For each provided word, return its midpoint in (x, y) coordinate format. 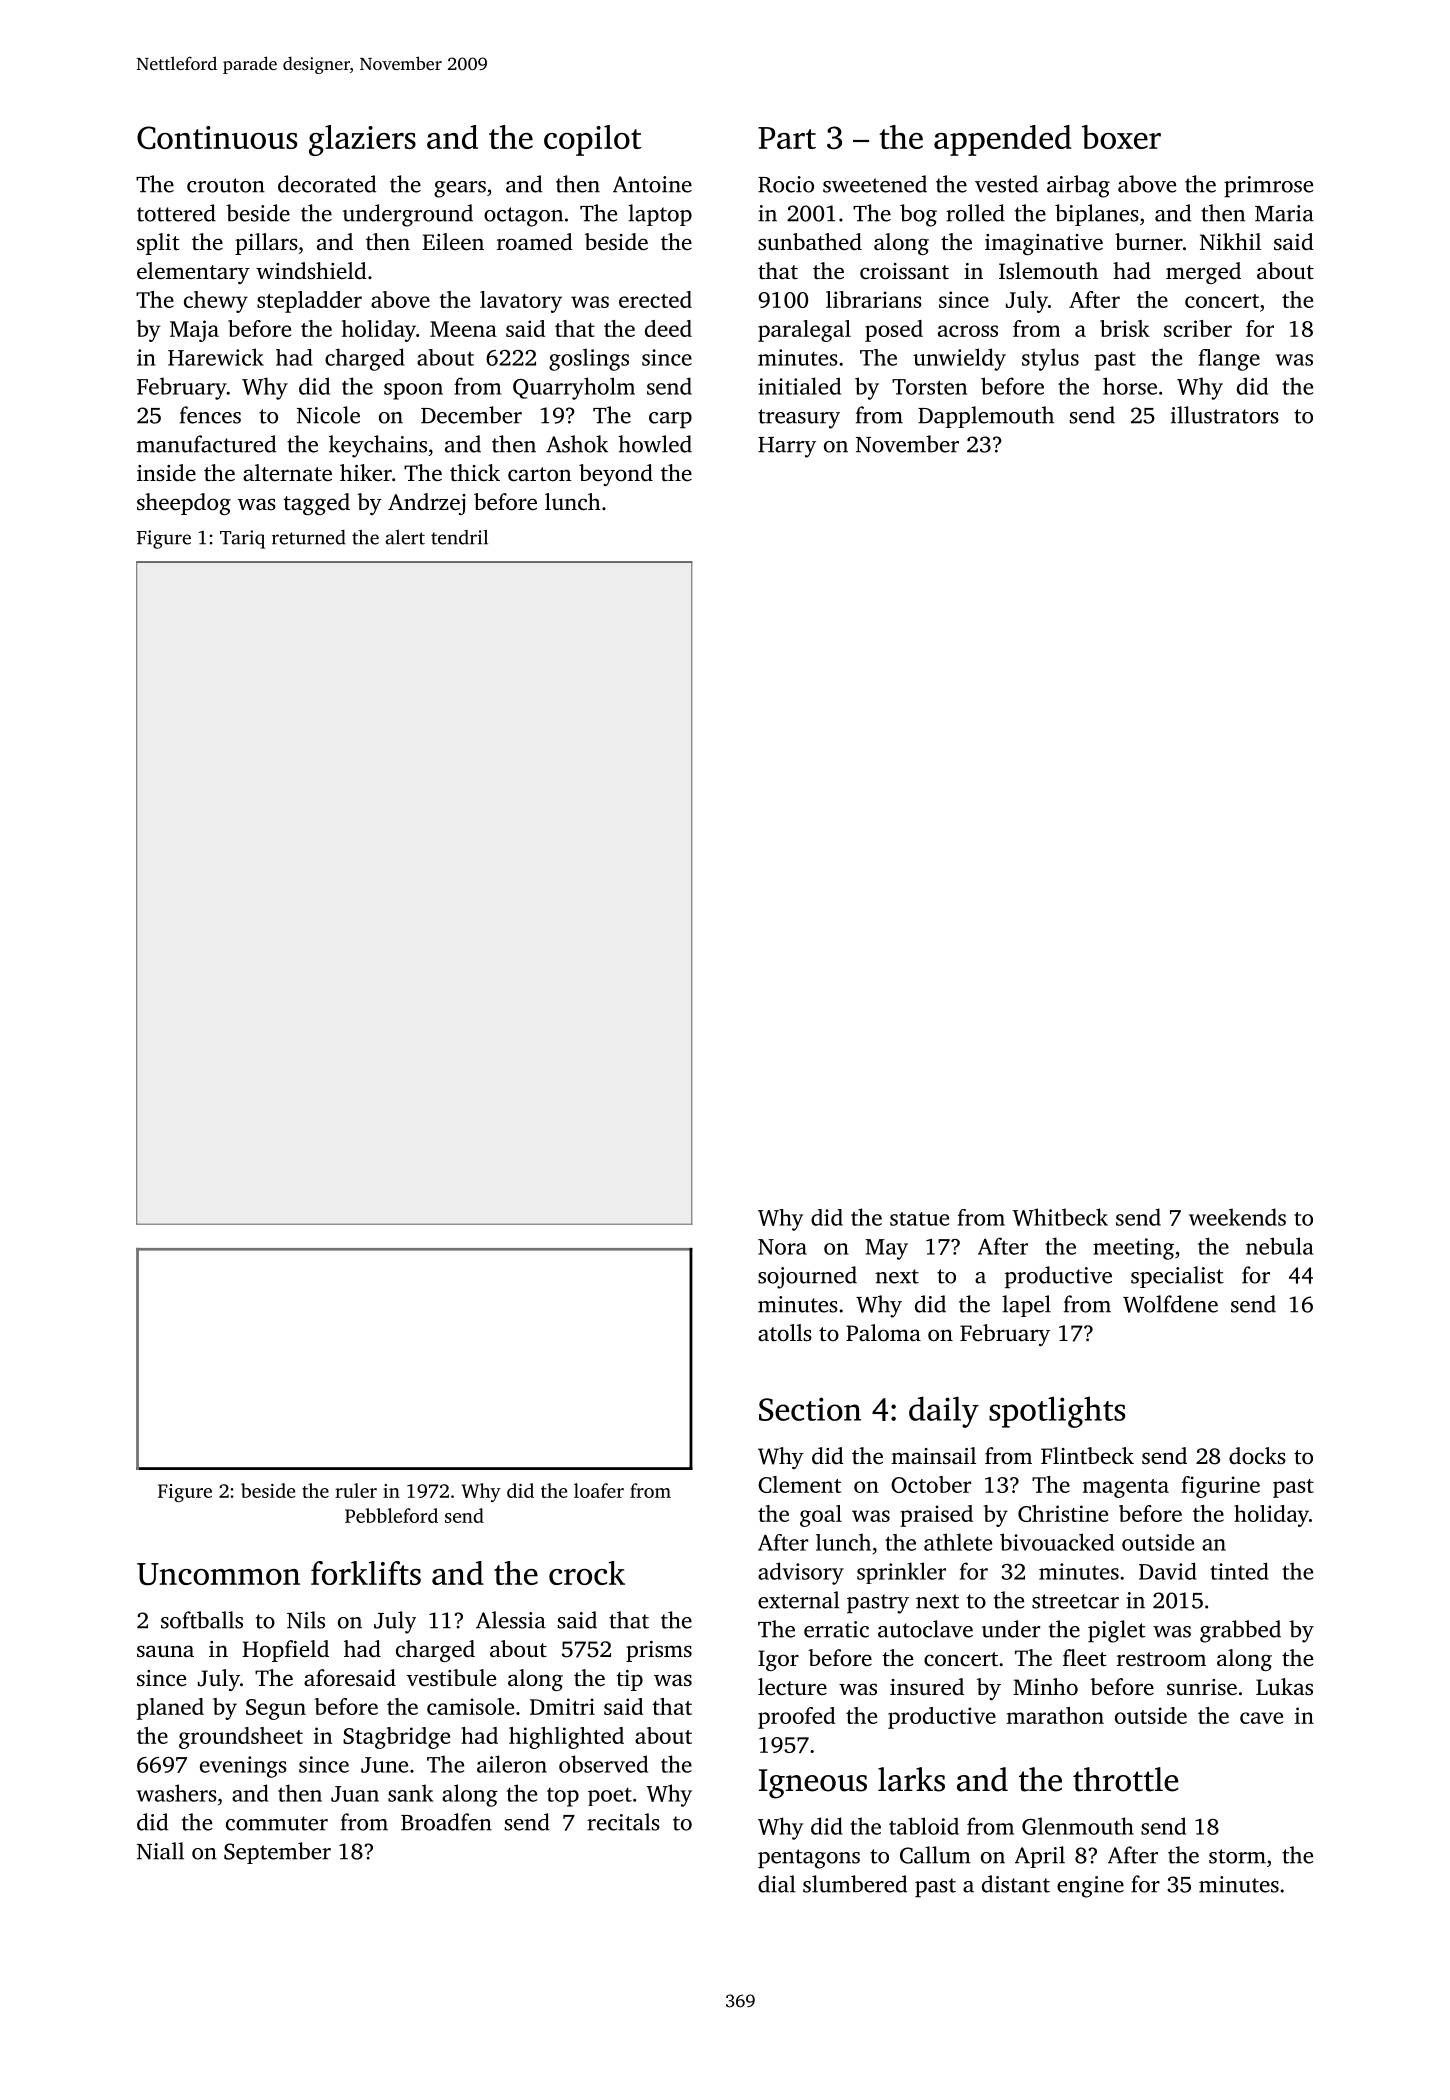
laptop (660, 215)
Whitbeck (1060, 1217)
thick (475, 473)
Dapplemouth (986, 417)
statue (919, 1219)
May (886, 1249)
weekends (1237, 1217)
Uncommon (218, 1574)
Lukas (1284, 1686)
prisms (659, 1651)
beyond (616, 475)
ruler (356, 1490)
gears (460, 189)
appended (1003, 140)
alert (405, 537)
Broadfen (446, 1822)
